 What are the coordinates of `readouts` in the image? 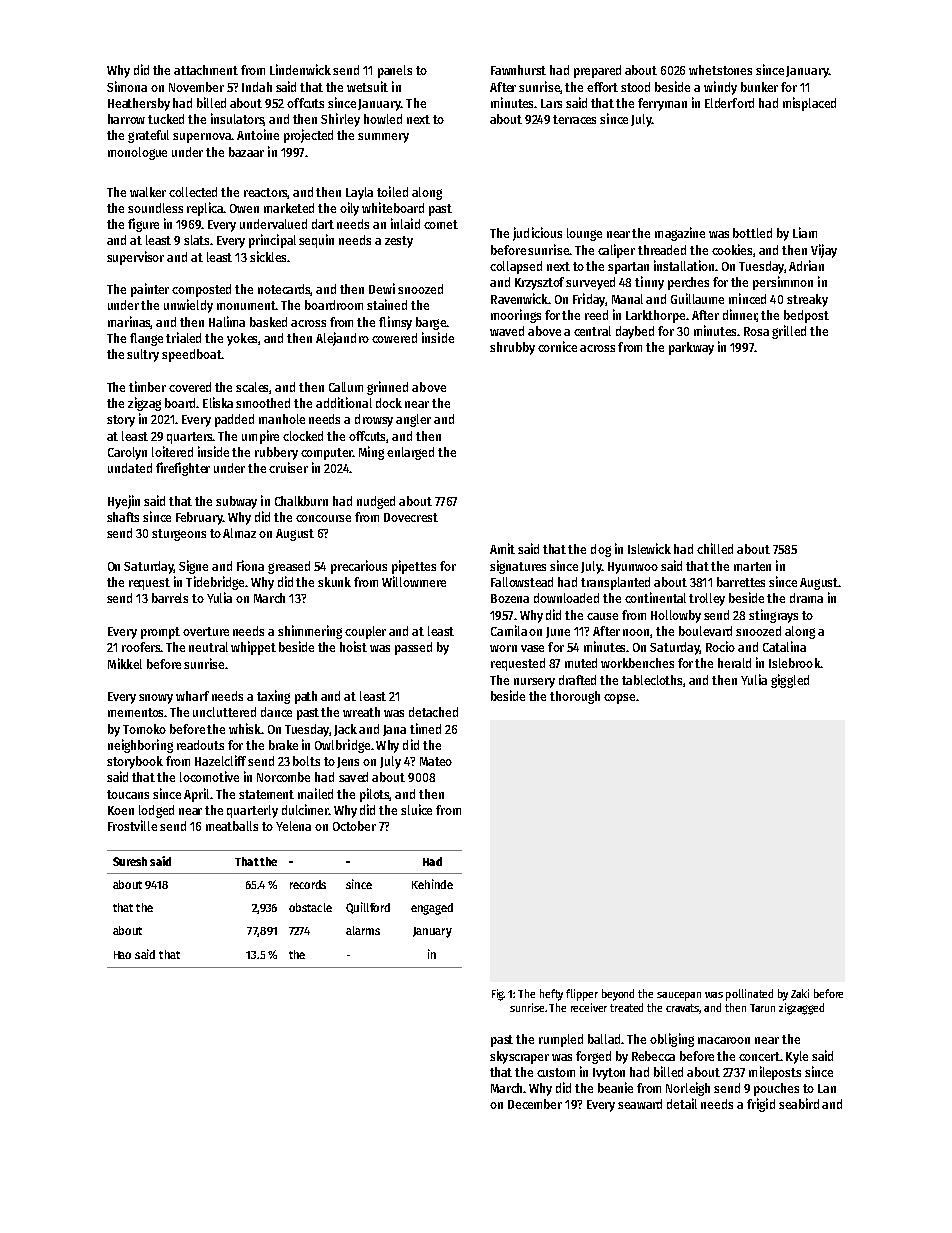 It's located at (200, 745).
